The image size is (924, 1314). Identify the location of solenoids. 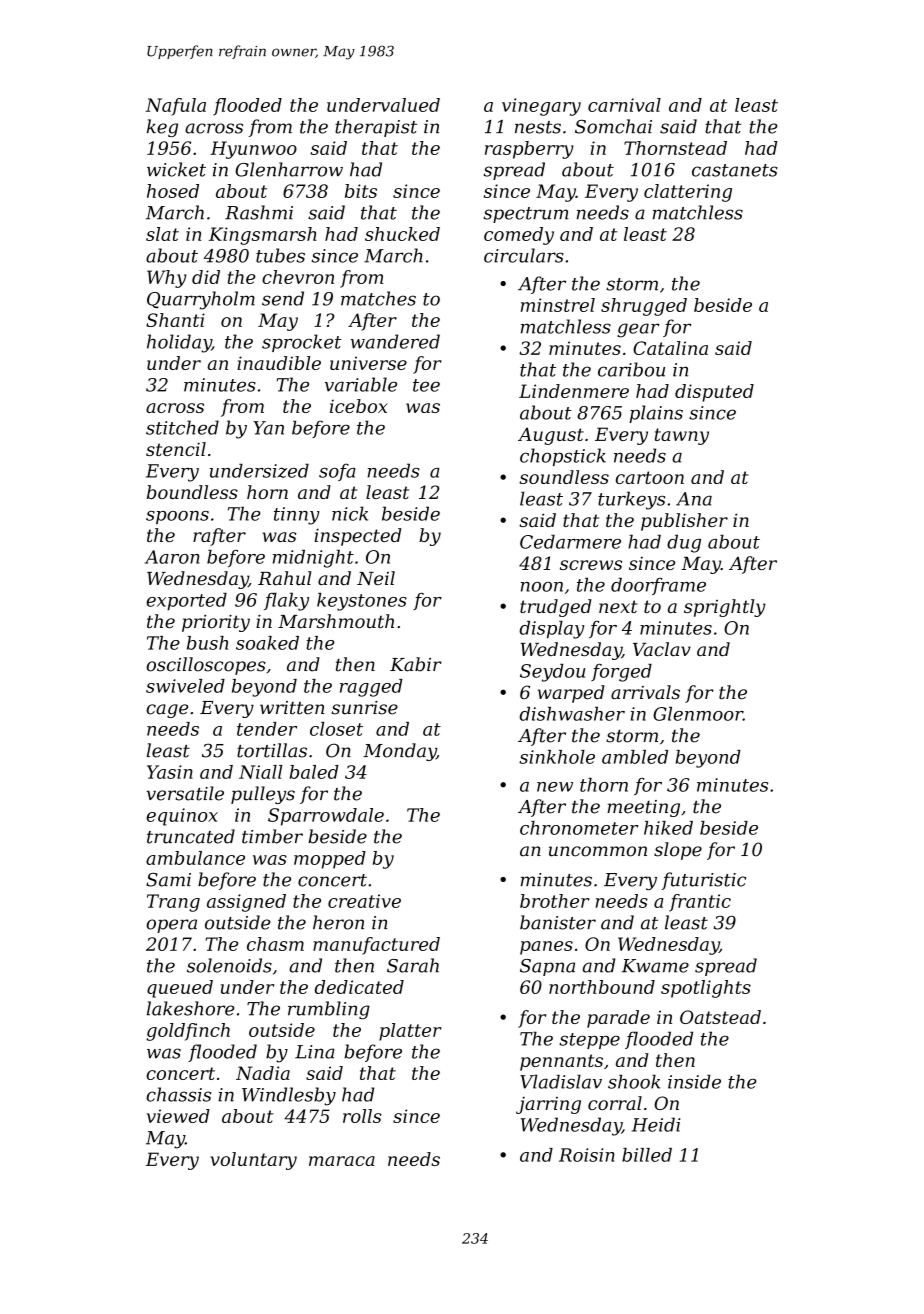
(229, 965).
